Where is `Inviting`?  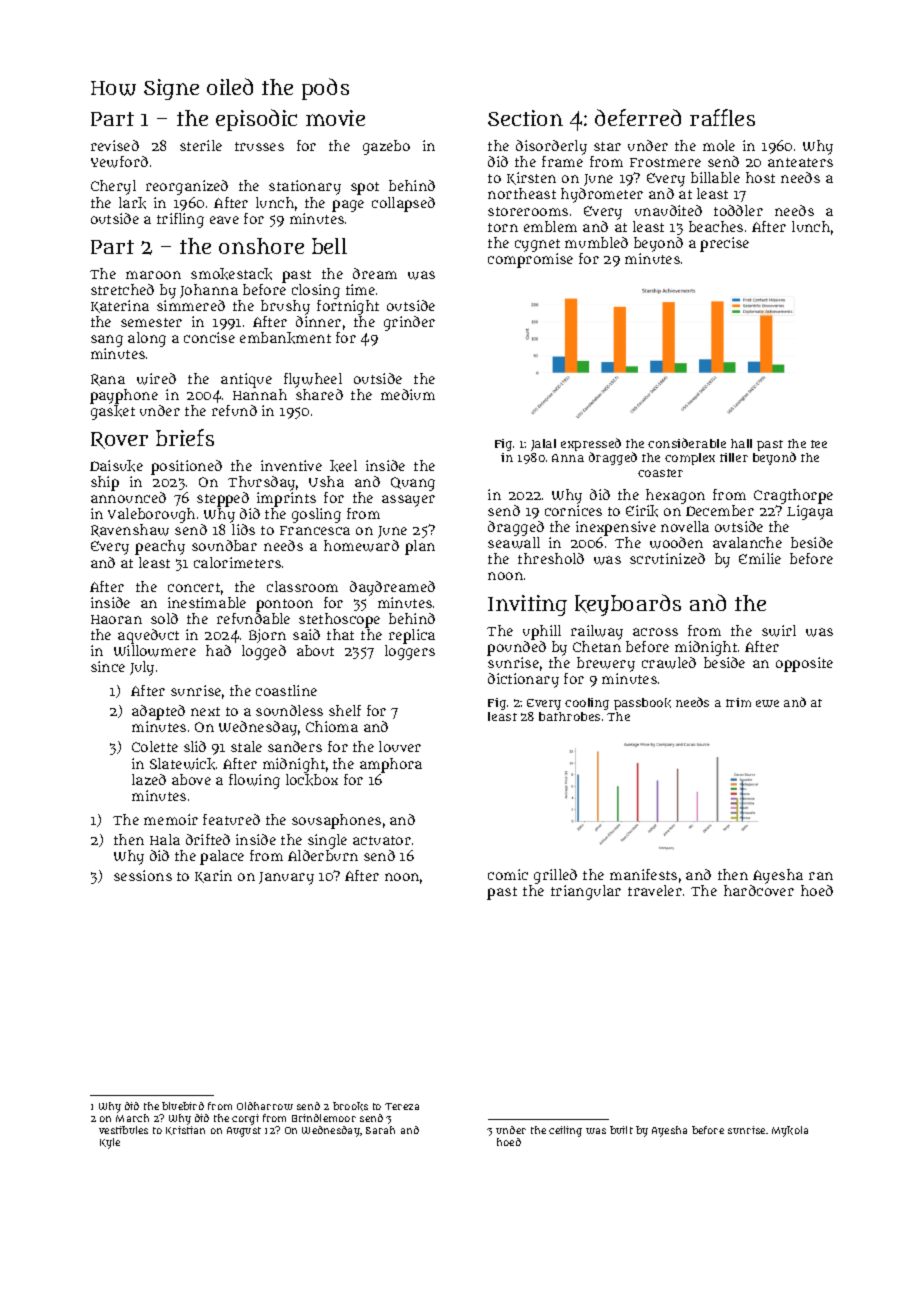
Inviting is located at coordinates (527, 605).
